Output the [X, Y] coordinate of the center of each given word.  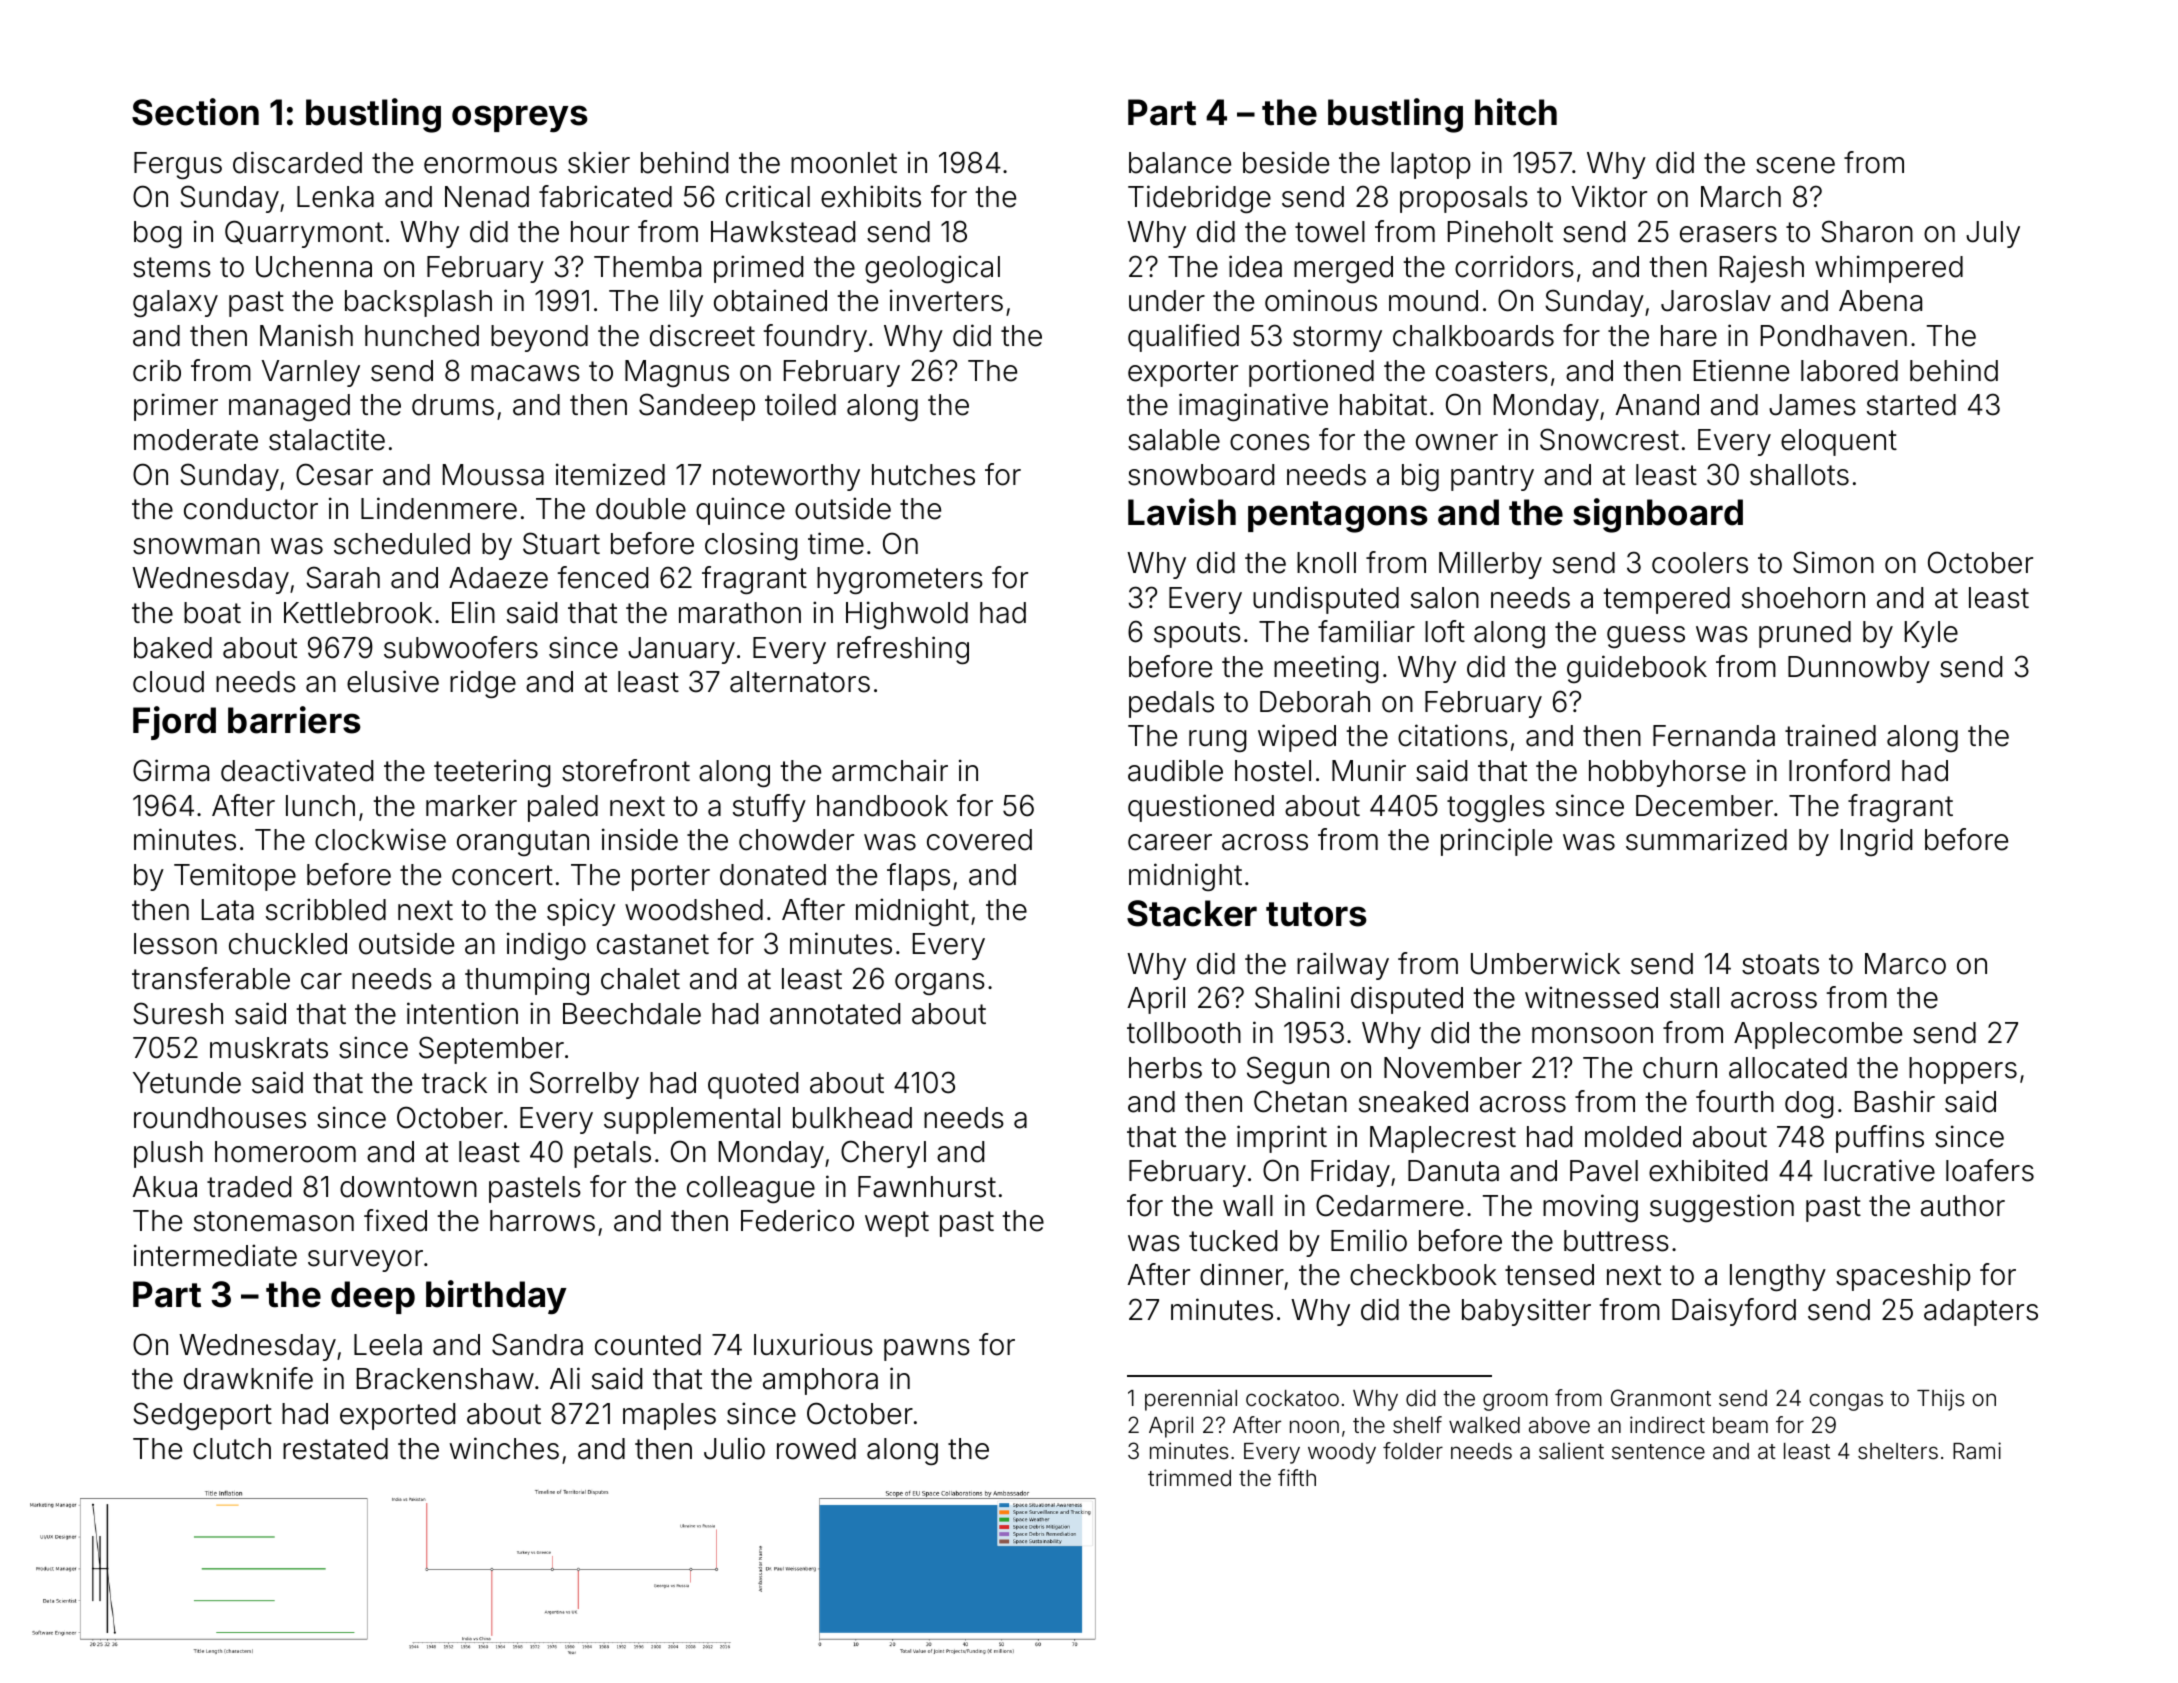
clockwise [380, 839]
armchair [890, 770]
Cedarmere [1390, 1205]
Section [195, 112]
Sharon [1867, 231]
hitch [1516, 112]
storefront [626, 770]
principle [1496, 842]
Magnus [677, 373]
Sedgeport [202, 1416]
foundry [815, 338]
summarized [1706, 839]
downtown [408, 1187]
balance [1180, 163]
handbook [882, 806]
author [1963, 1206]
